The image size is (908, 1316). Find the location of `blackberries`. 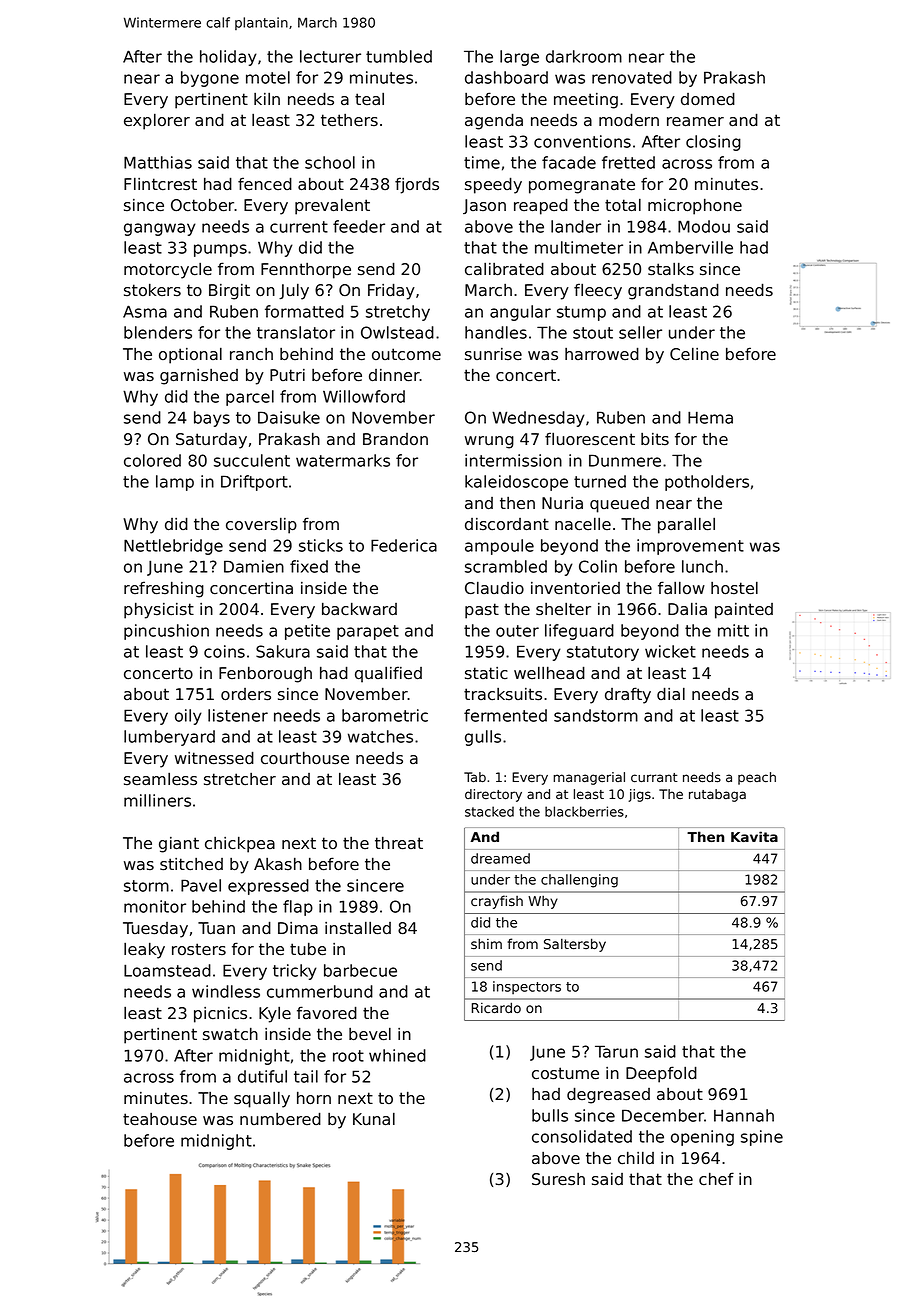

blackberries is located at coordinates (584, 811).
